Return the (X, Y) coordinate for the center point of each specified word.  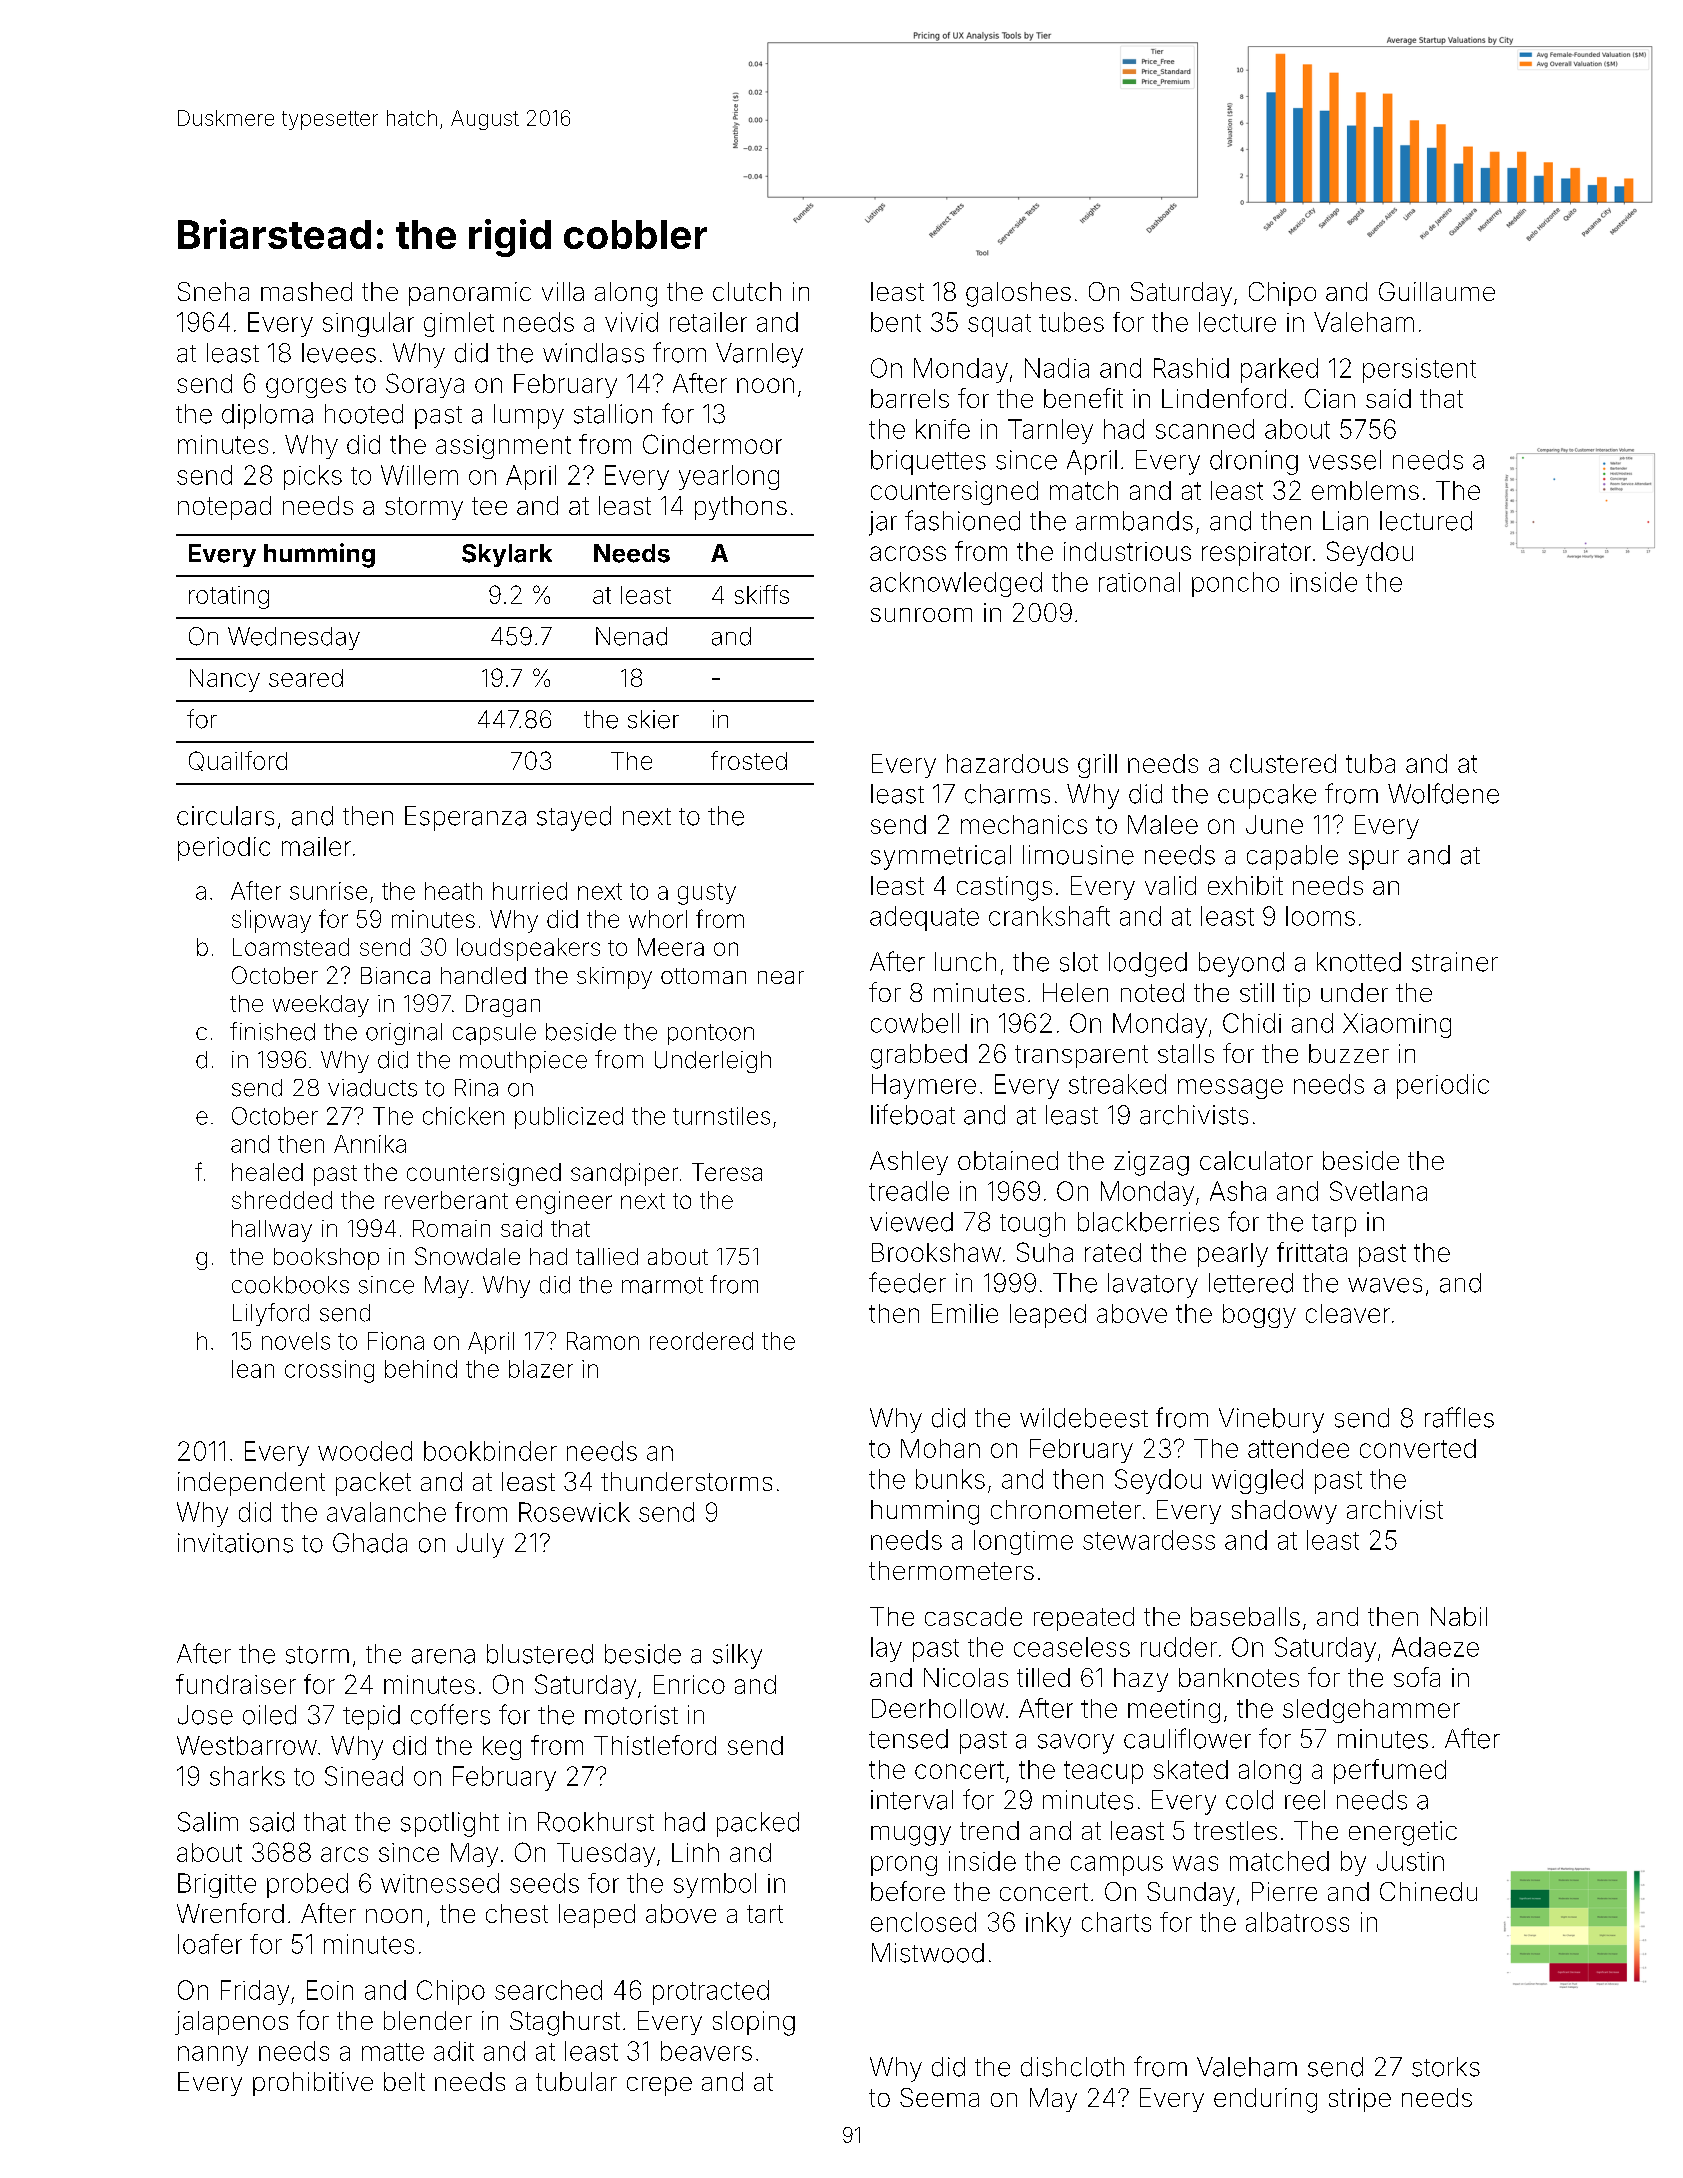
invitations (235, 1543)
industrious (1127, 551)
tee (489, 506)
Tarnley (1050, 431)
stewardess (1149, 1540)
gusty (707, 894)
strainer (1455, 962)
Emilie (965, 1313)
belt (404, 2081)
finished (272, 1031)
